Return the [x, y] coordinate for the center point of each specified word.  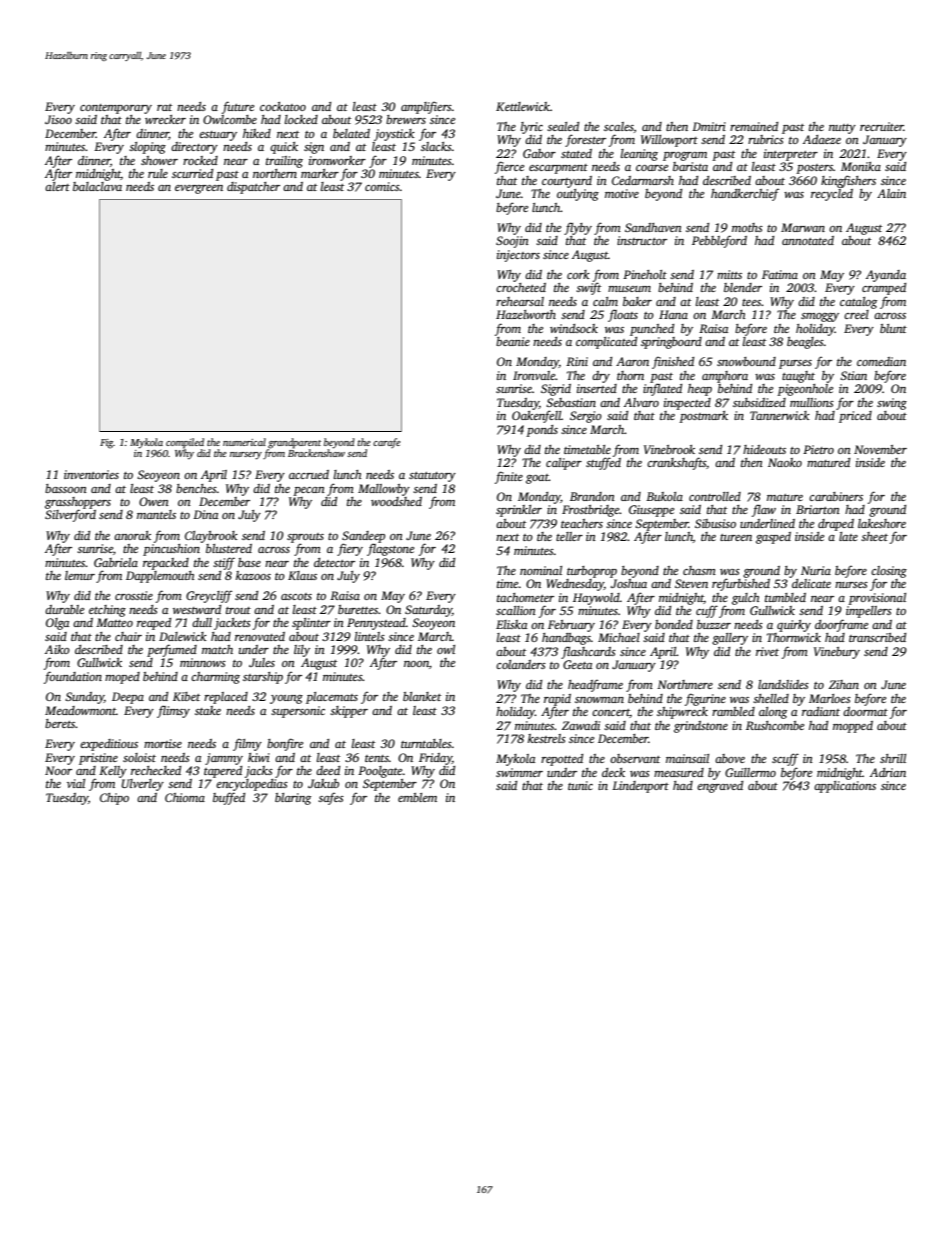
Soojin [512, 242]
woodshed [396, 501]
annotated [808, 240]
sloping [147, 148]
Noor [58, 770]
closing [889, 572]
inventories [91, 474]
